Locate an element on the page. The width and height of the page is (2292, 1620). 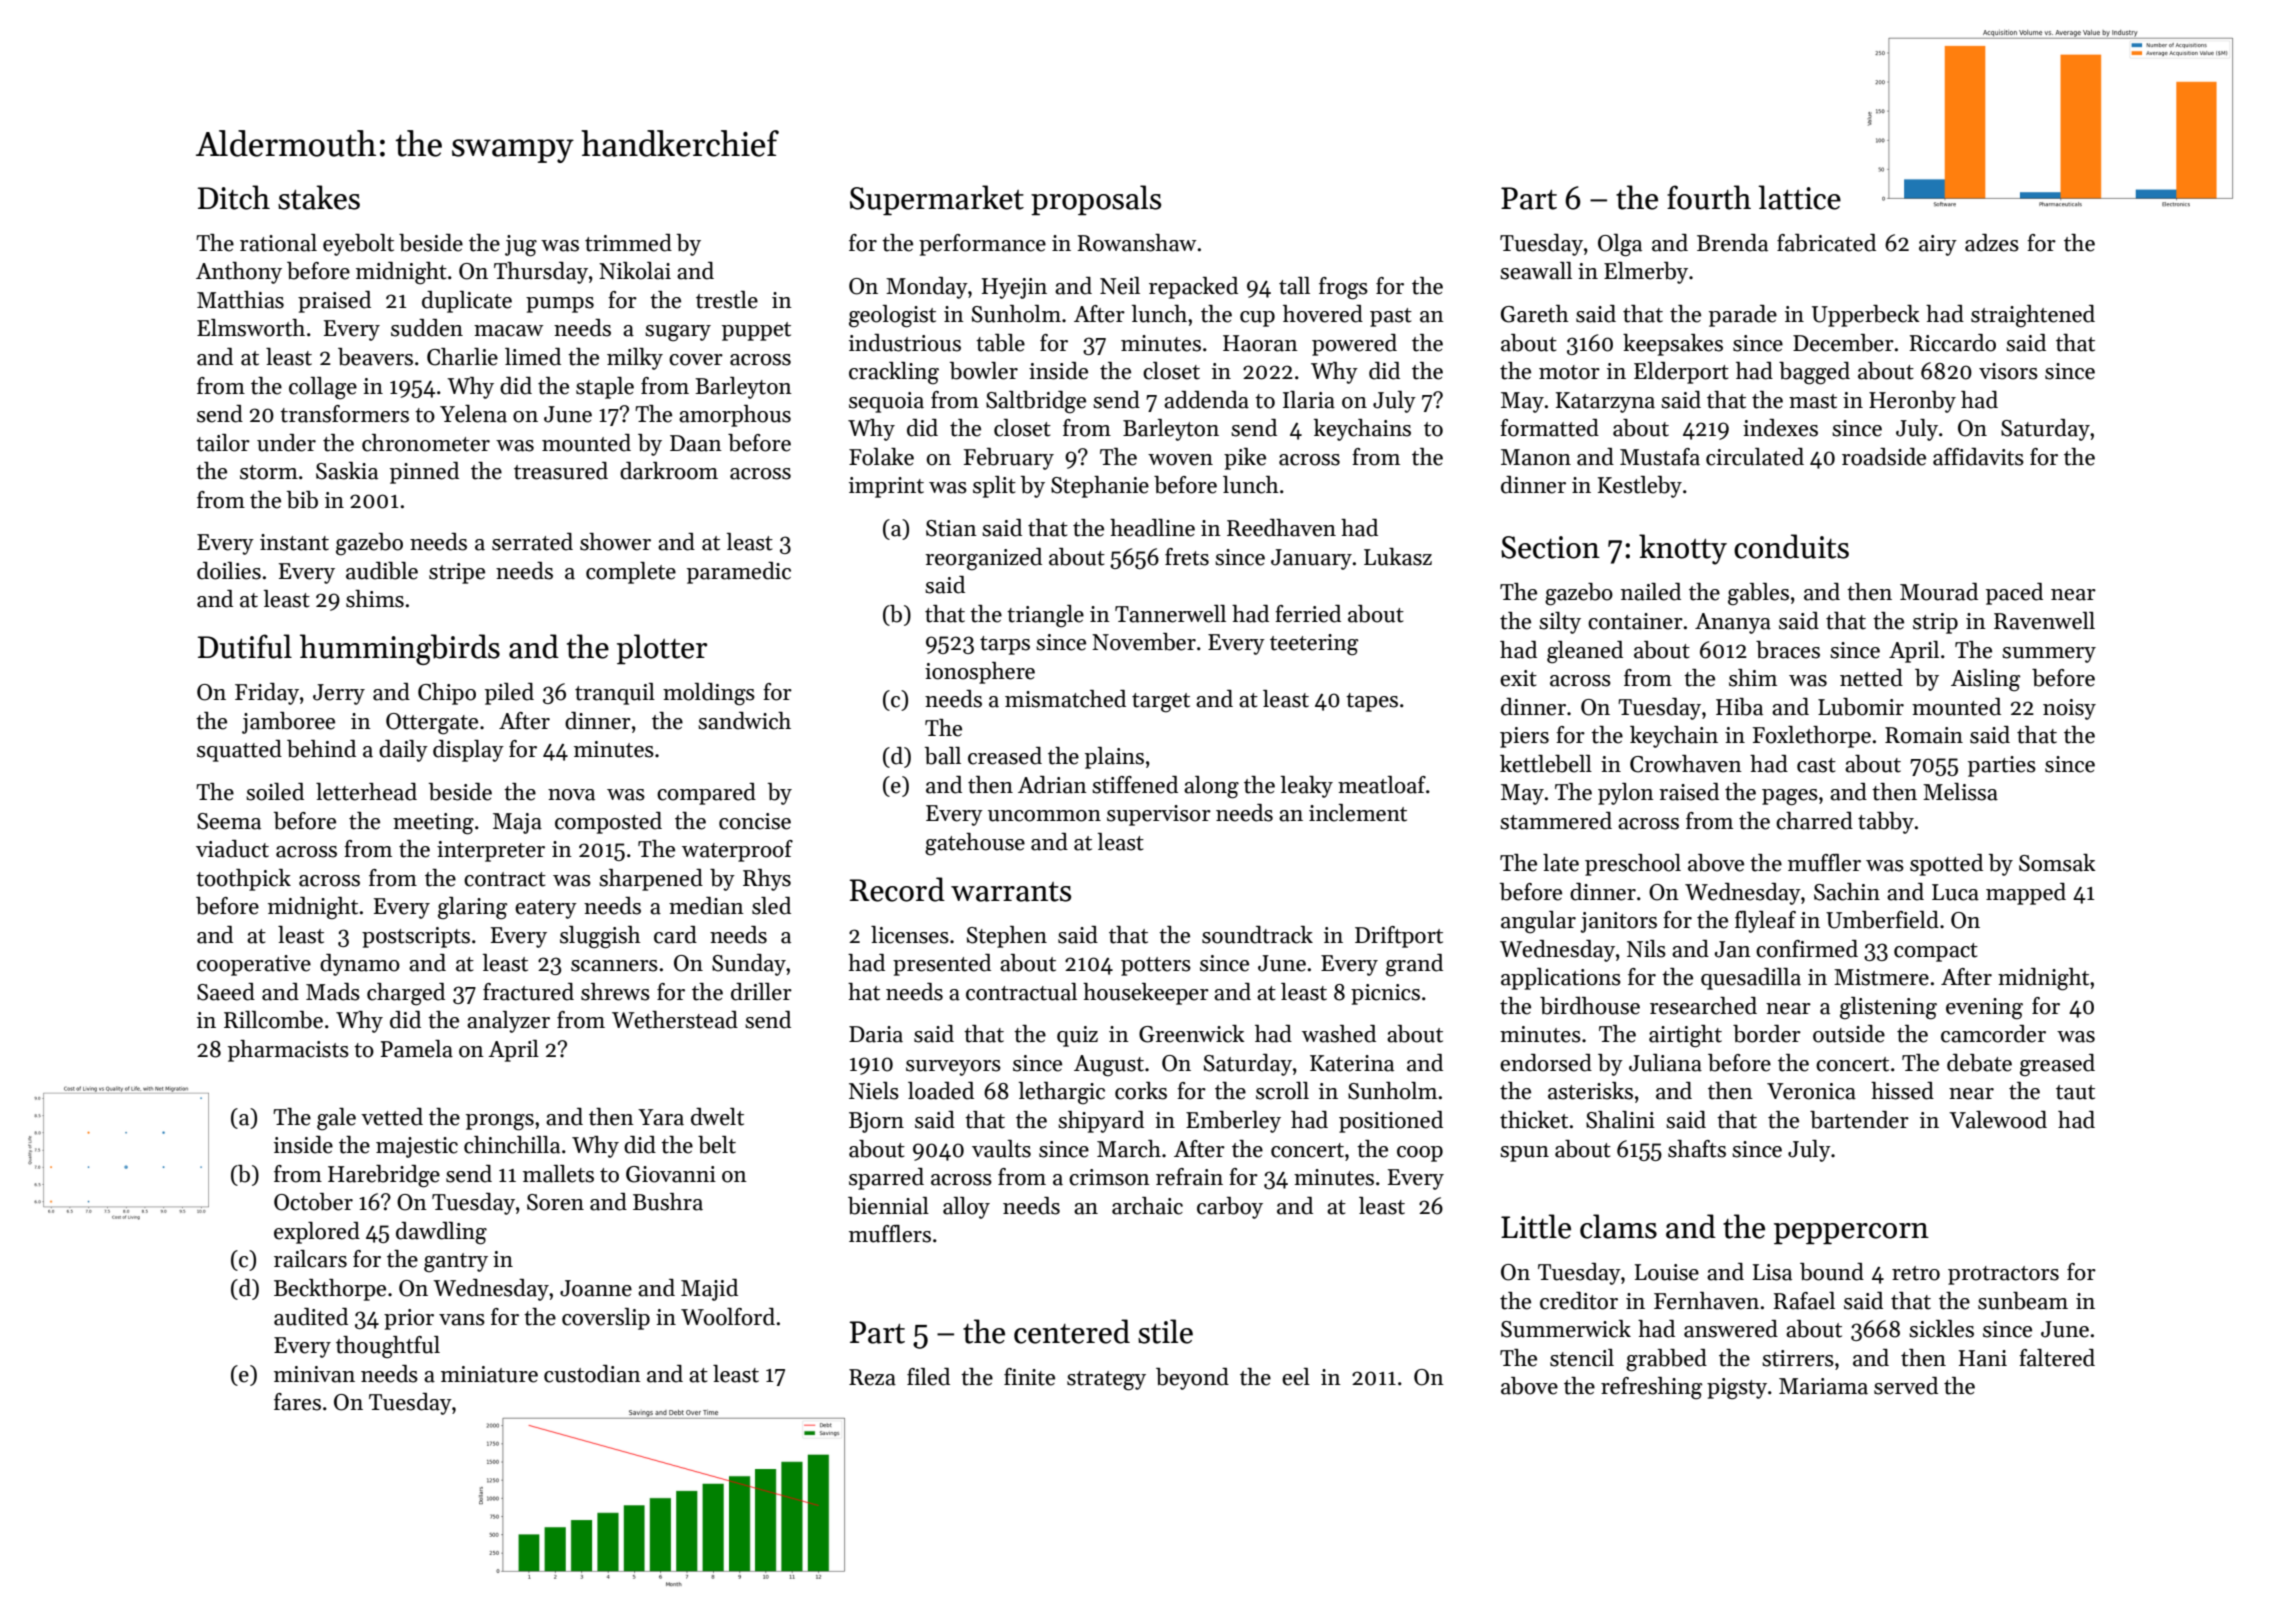
soiled is located at coordinates (275, 792).
